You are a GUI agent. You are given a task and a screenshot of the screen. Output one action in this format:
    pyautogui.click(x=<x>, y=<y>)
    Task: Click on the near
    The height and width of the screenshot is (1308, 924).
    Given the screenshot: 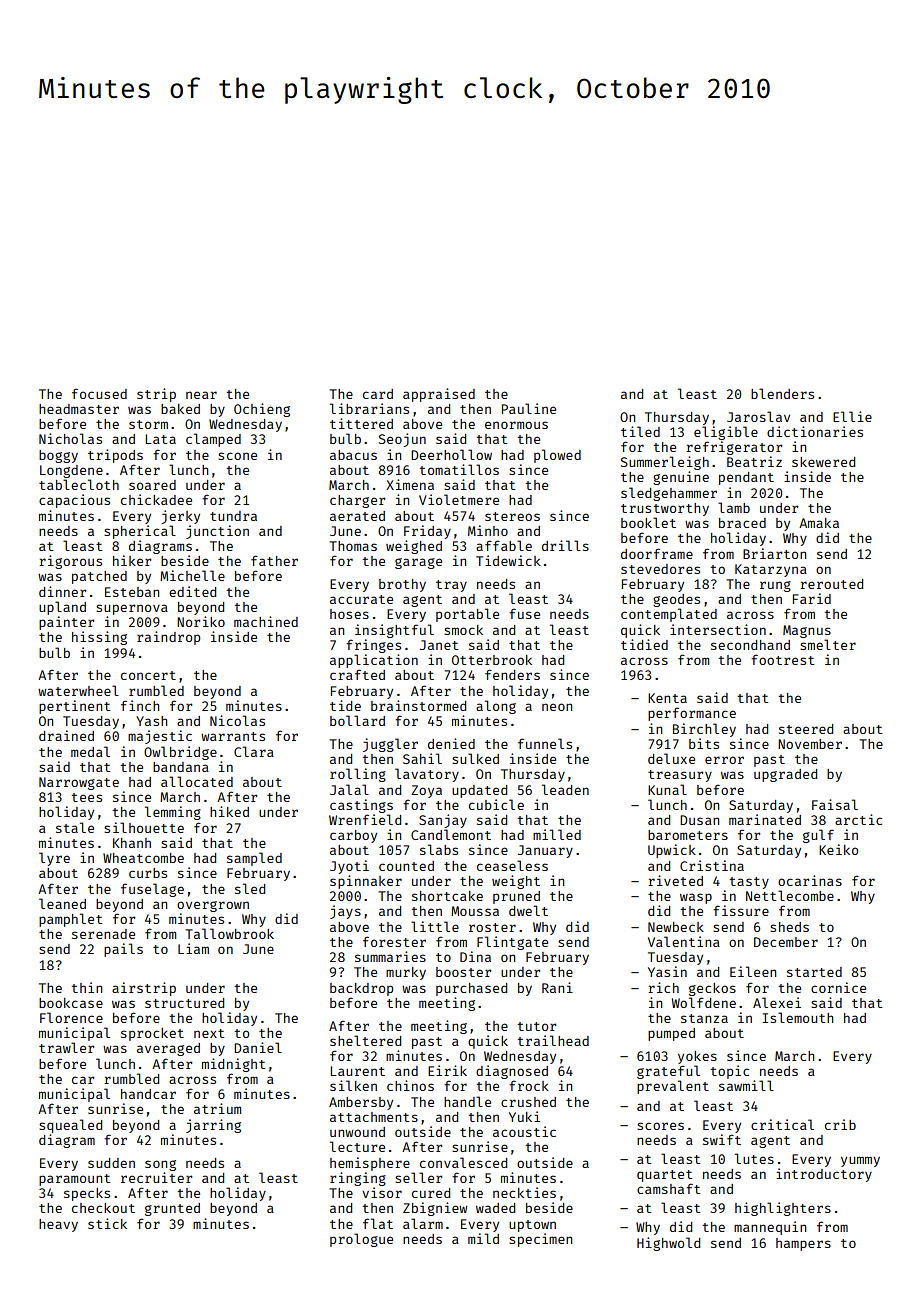 What is the action you would take?
    pyautogui.click(x=201, y=395)
